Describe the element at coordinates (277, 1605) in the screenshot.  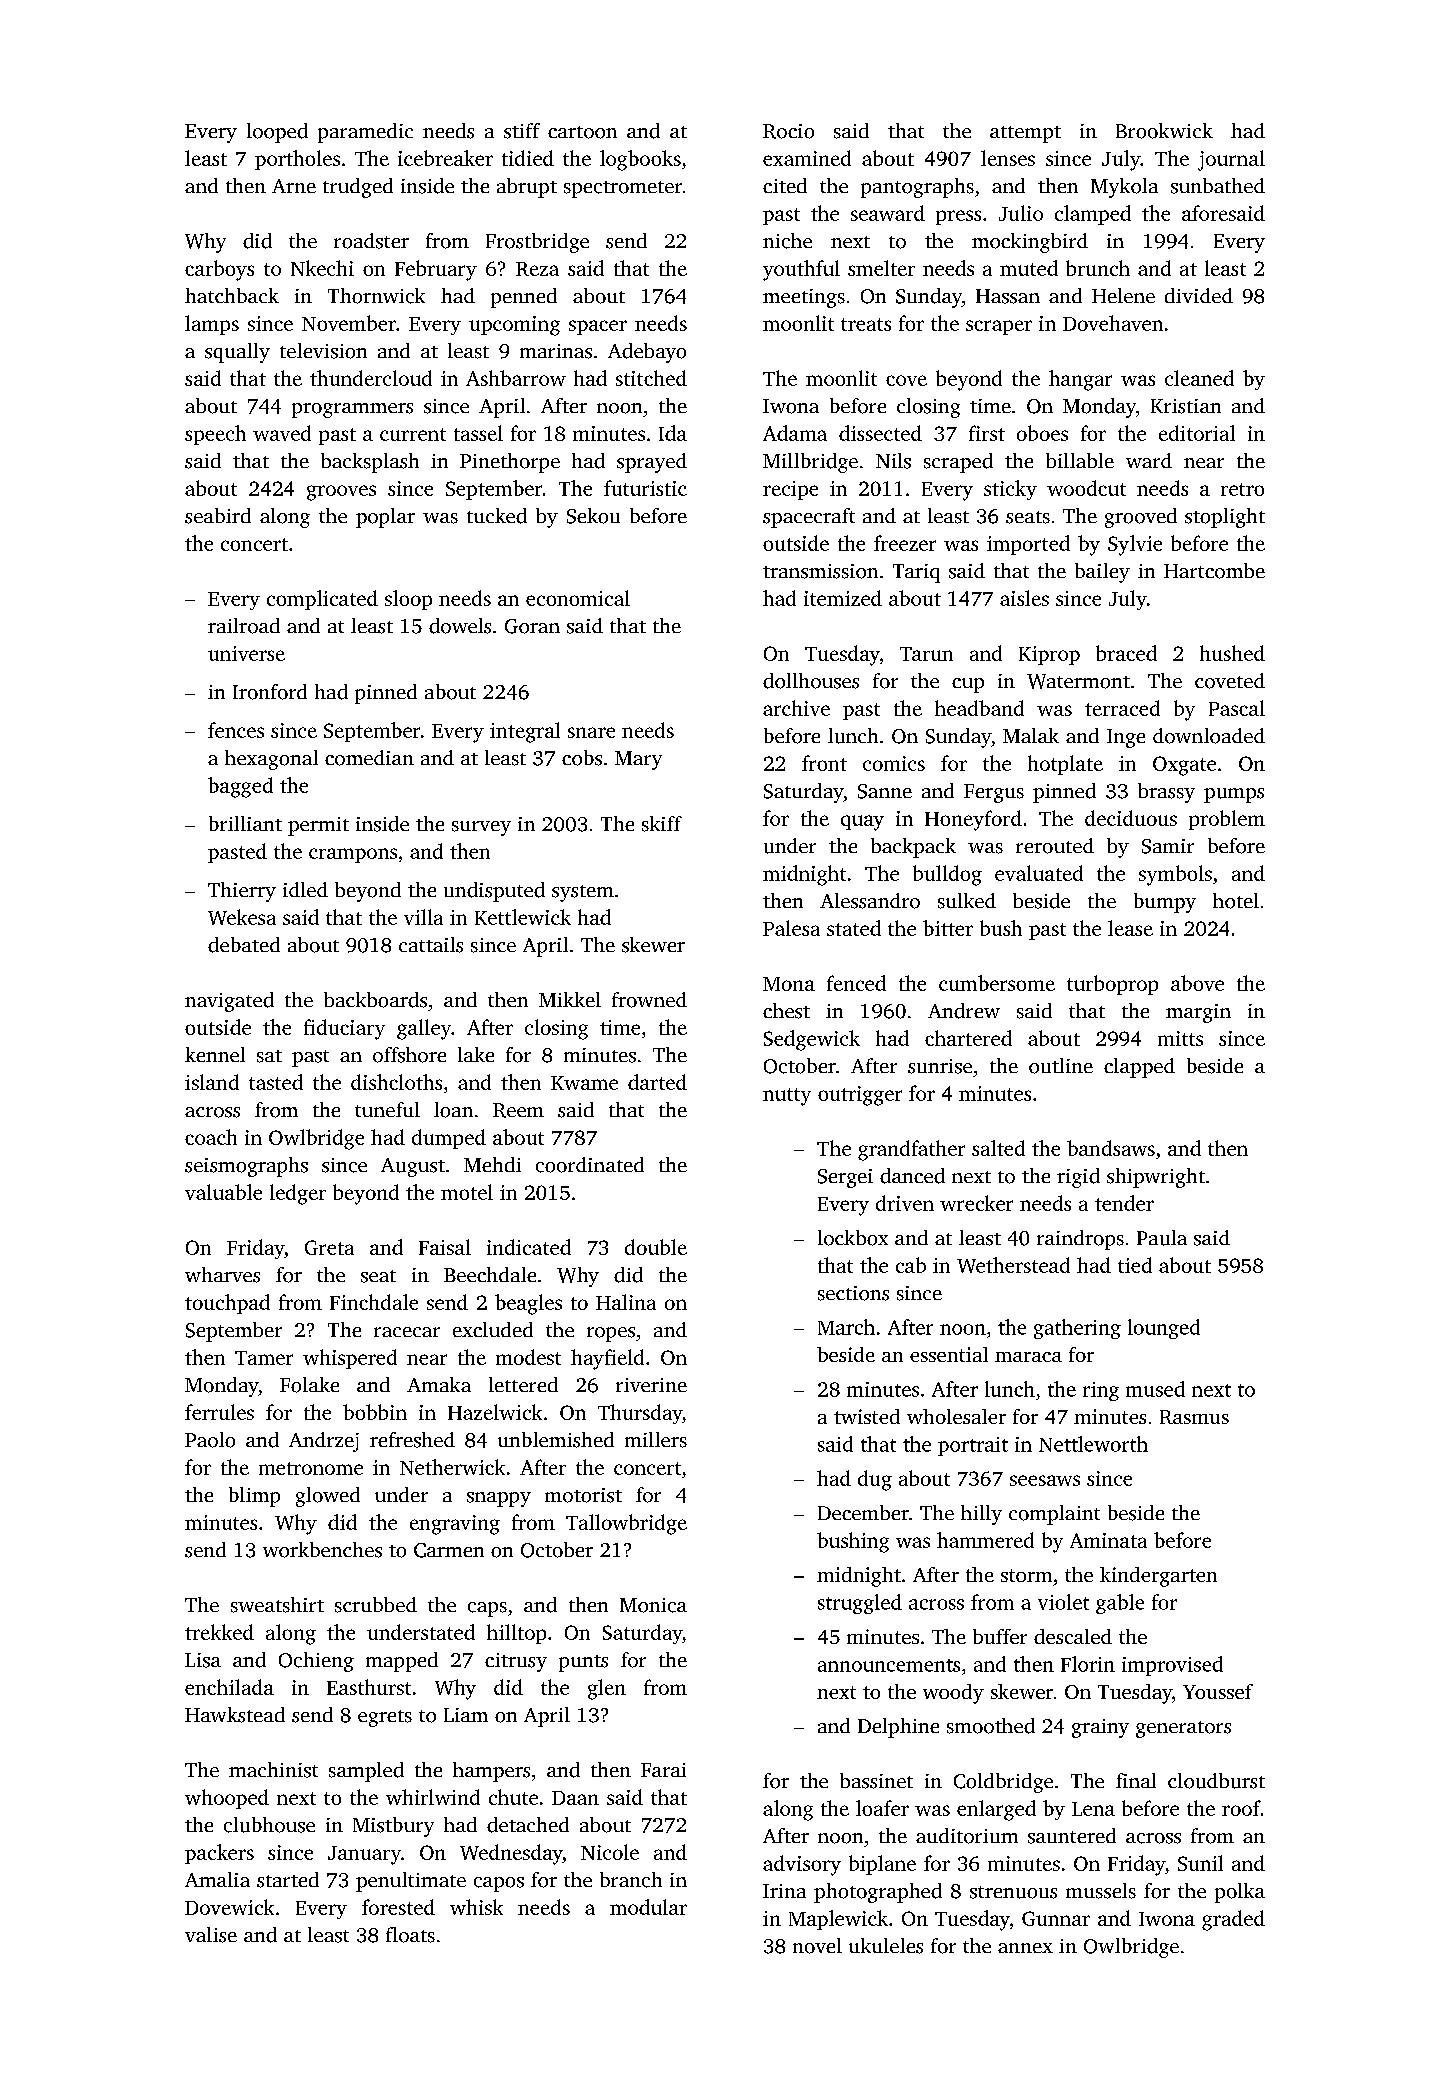
I see `sweatshirt` at that location.
